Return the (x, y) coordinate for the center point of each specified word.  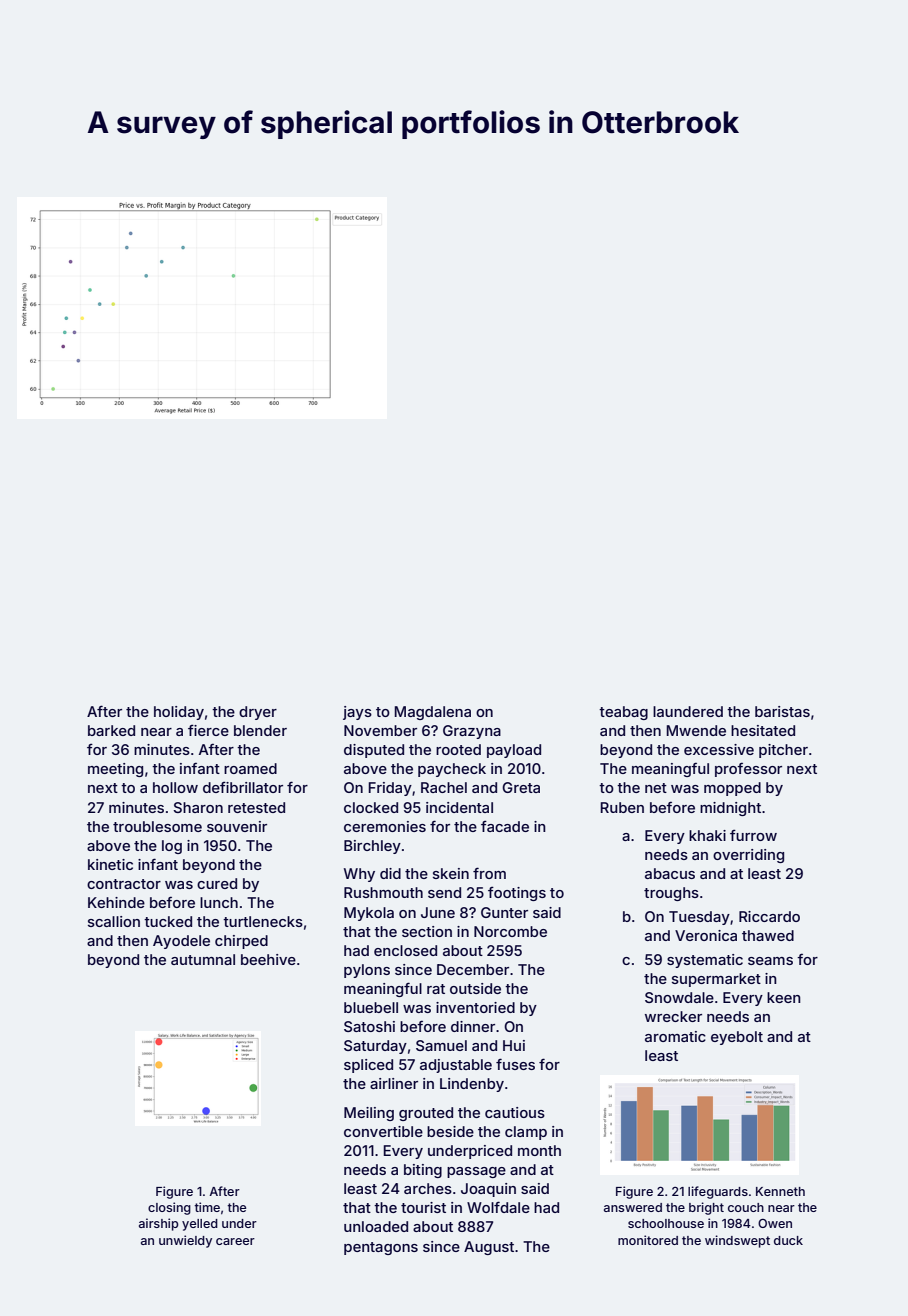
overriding (748, 856)
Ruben (622, 807)
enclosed (405, 950)
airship (159, 1224)
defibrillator (243, 787)
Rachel (444, 787)
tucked (168, 921)
